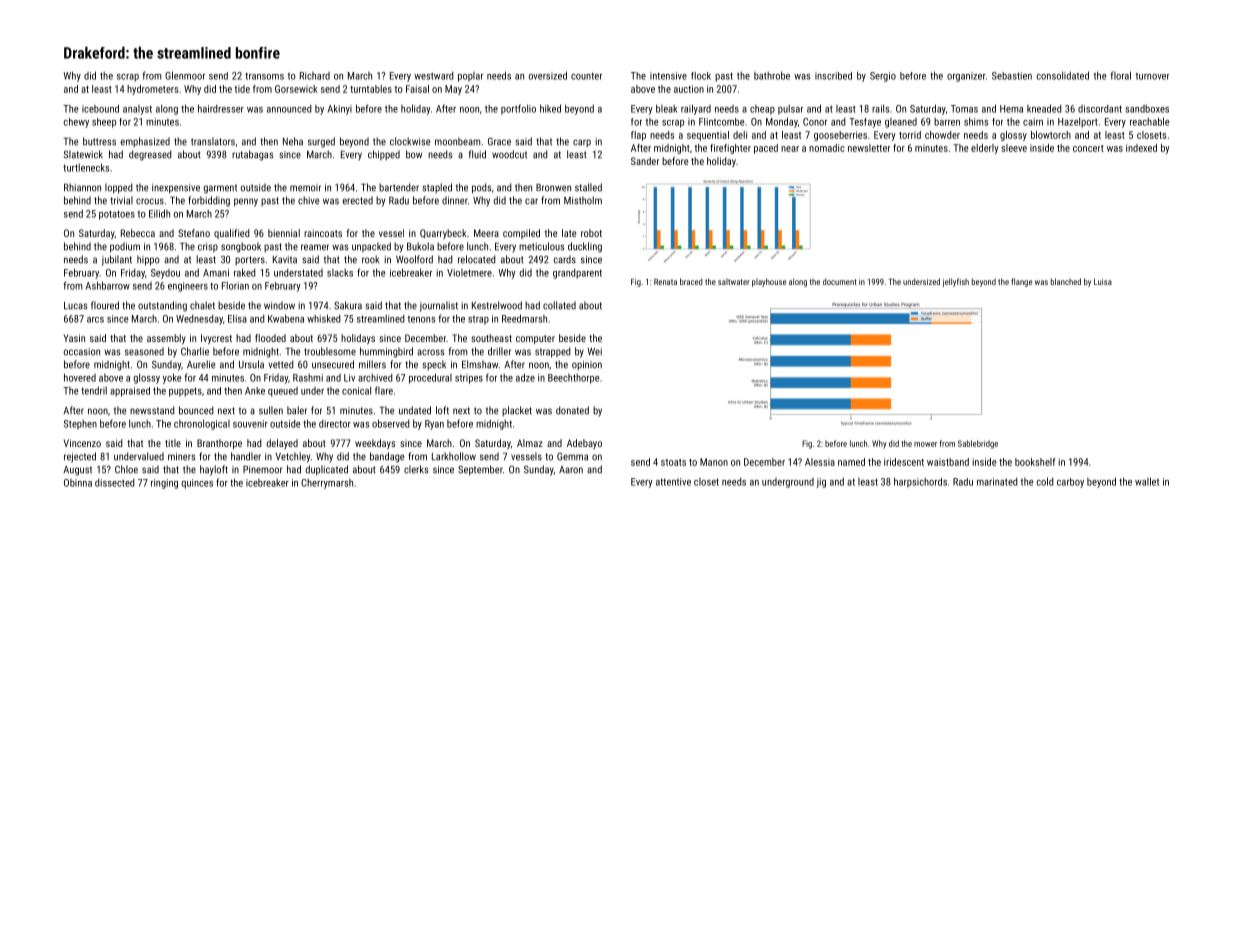 Image resolution: width=1233 pixels, height=952 pixels. What do you see at coordinates (840, 281) in the screenshot?
I see `document` at bounding box center [840, 281].
